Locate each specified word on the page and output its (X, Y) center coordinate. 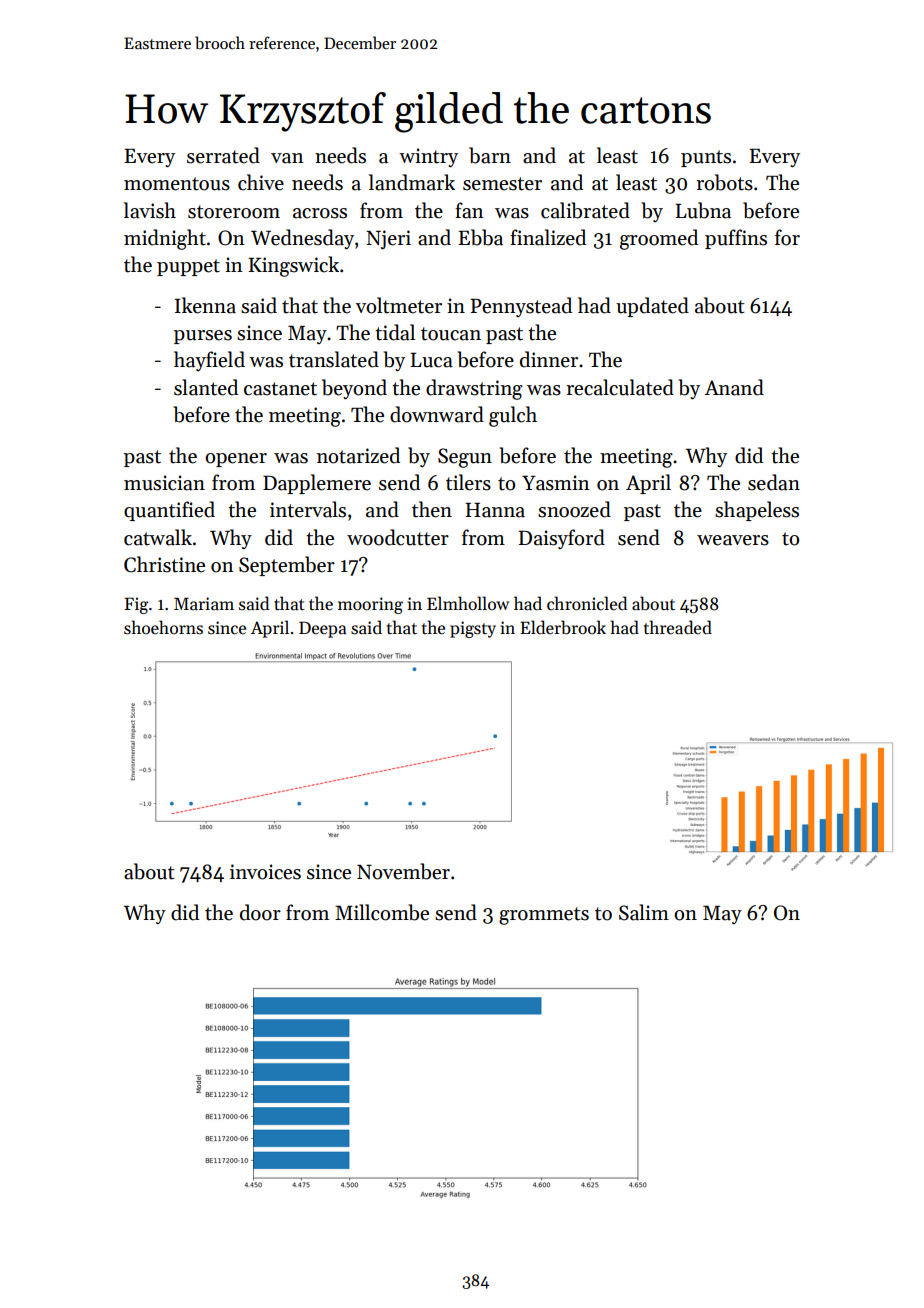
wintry (428, 157)
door (260, 912)
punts (706, 158)
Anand (734, 387)
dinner (549, 359)
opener (236, 460)
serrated (223, 155)
